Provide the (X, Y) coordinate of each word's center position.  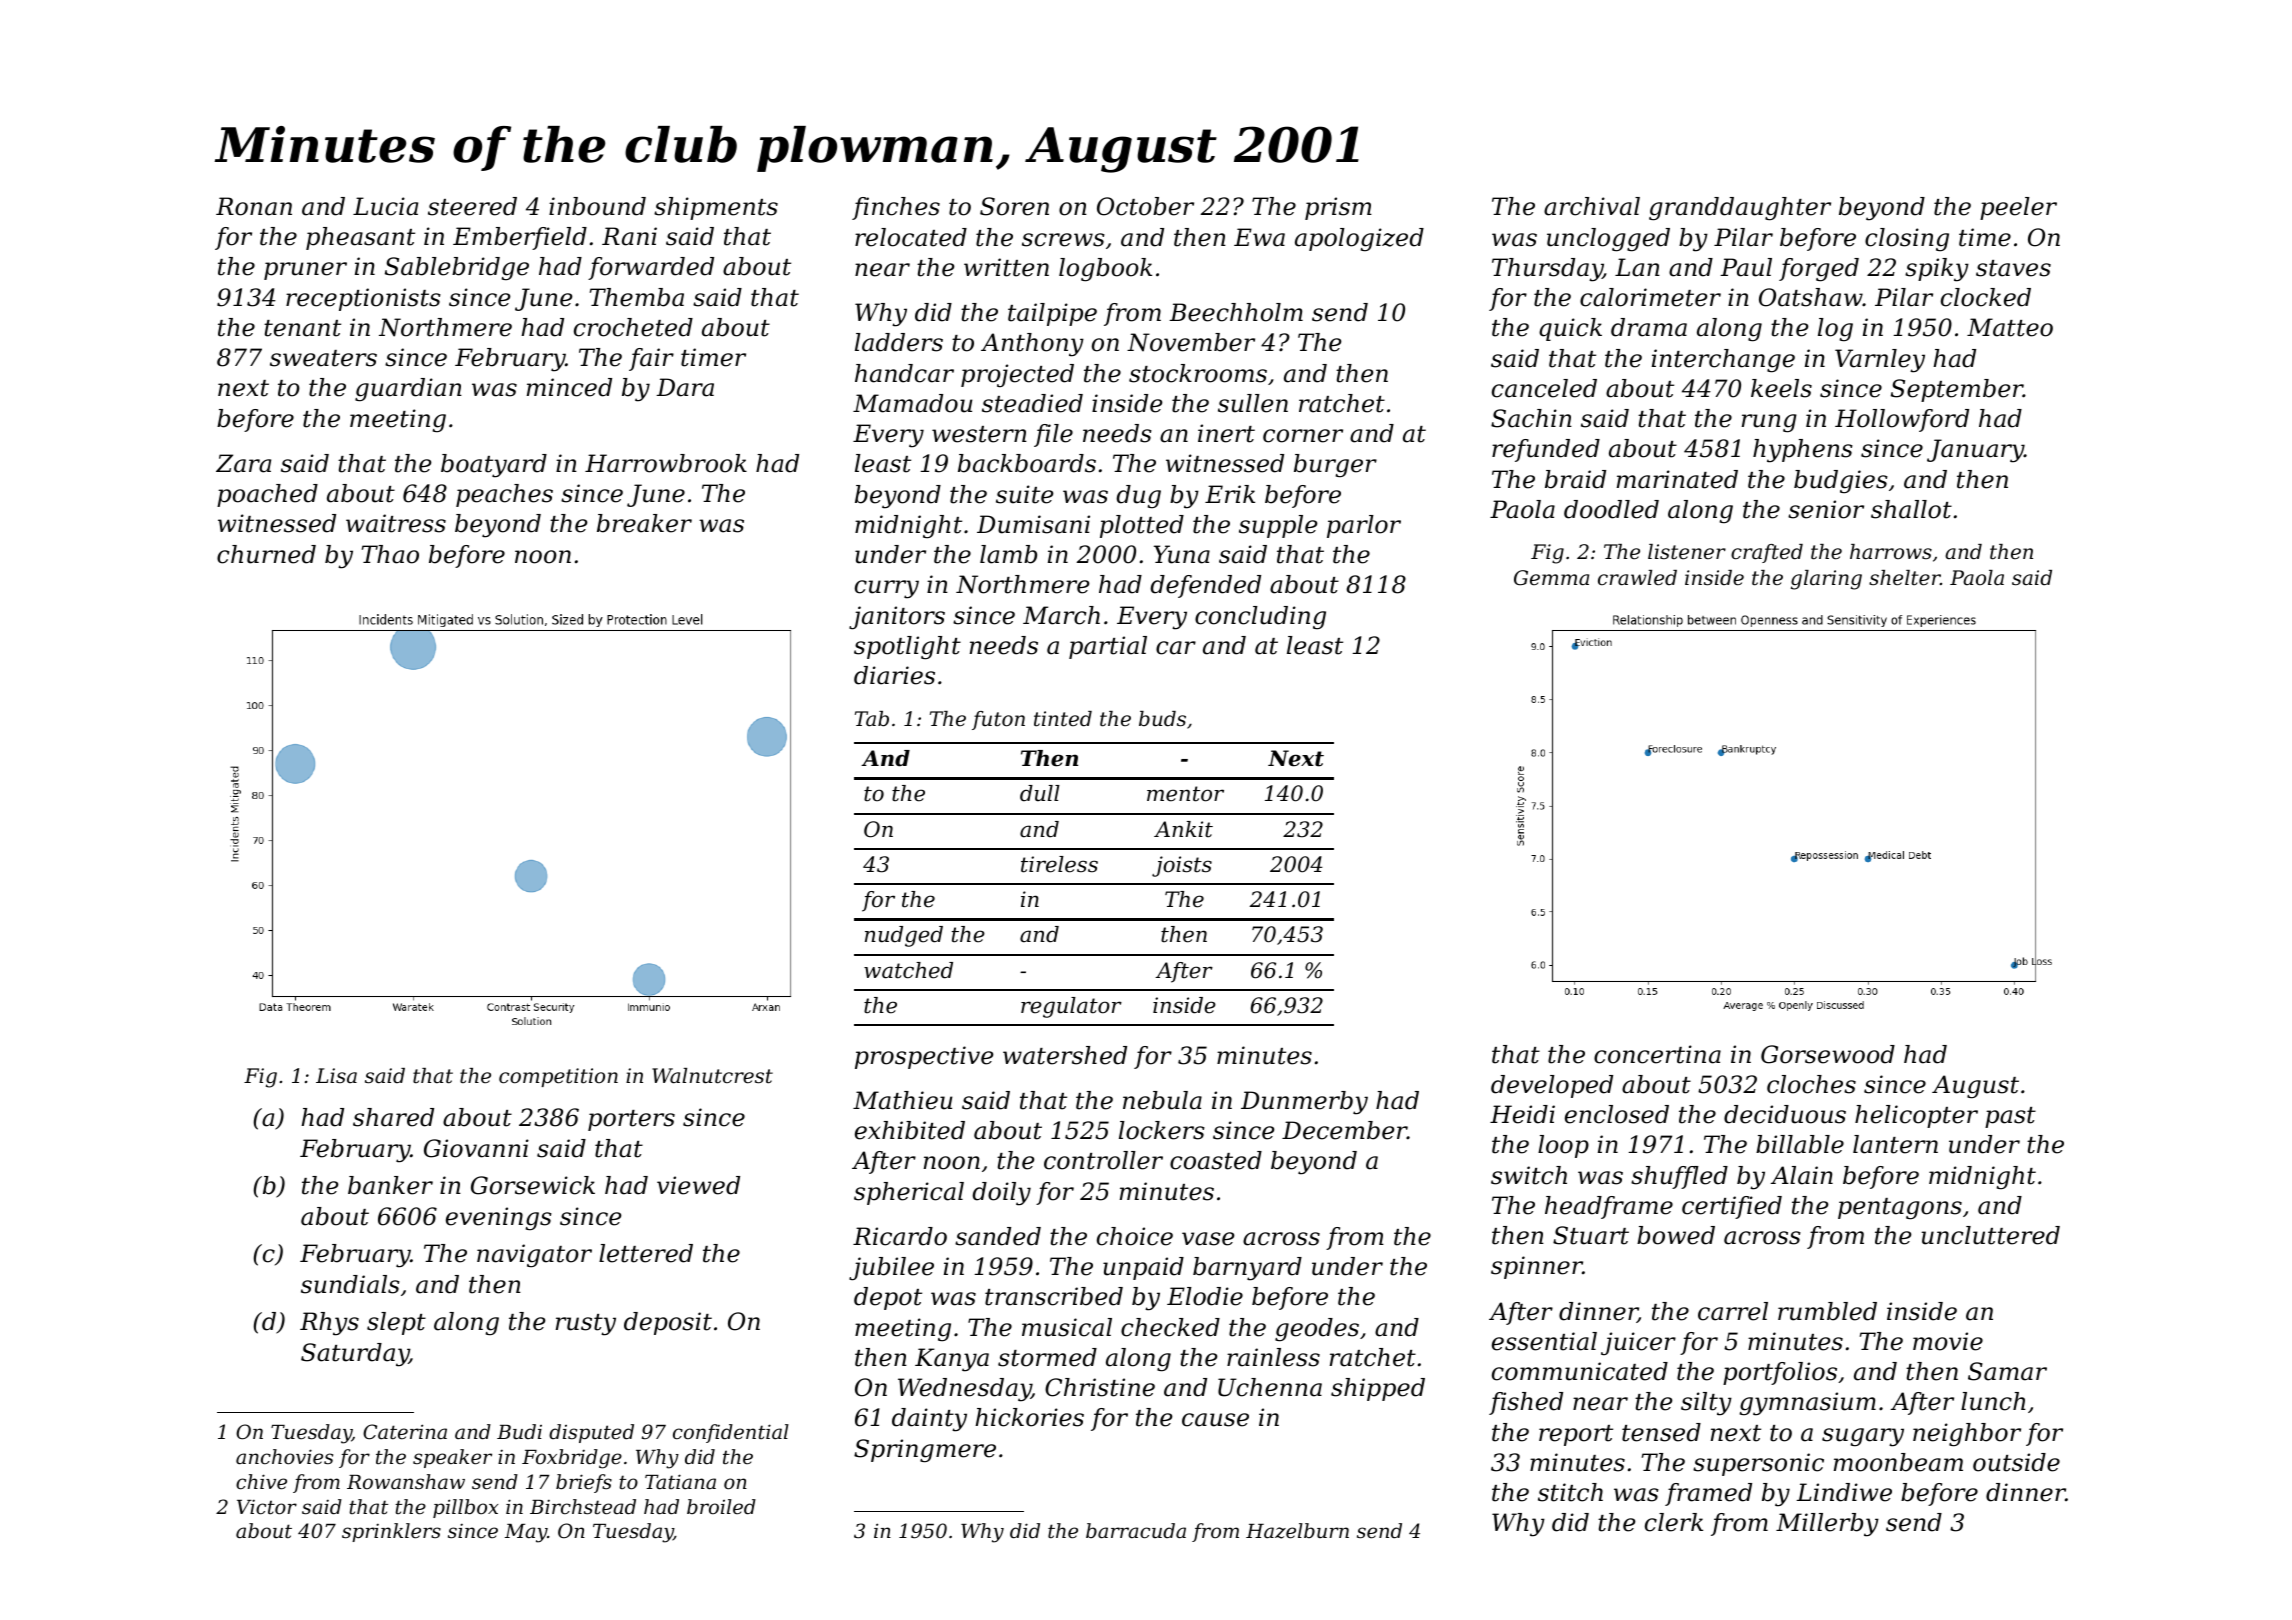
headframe (1609, 1207)
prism (1338, 208)
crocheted (633, 327)
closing (1907, 240)
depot (888, 1298)
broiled (721, 1507)
